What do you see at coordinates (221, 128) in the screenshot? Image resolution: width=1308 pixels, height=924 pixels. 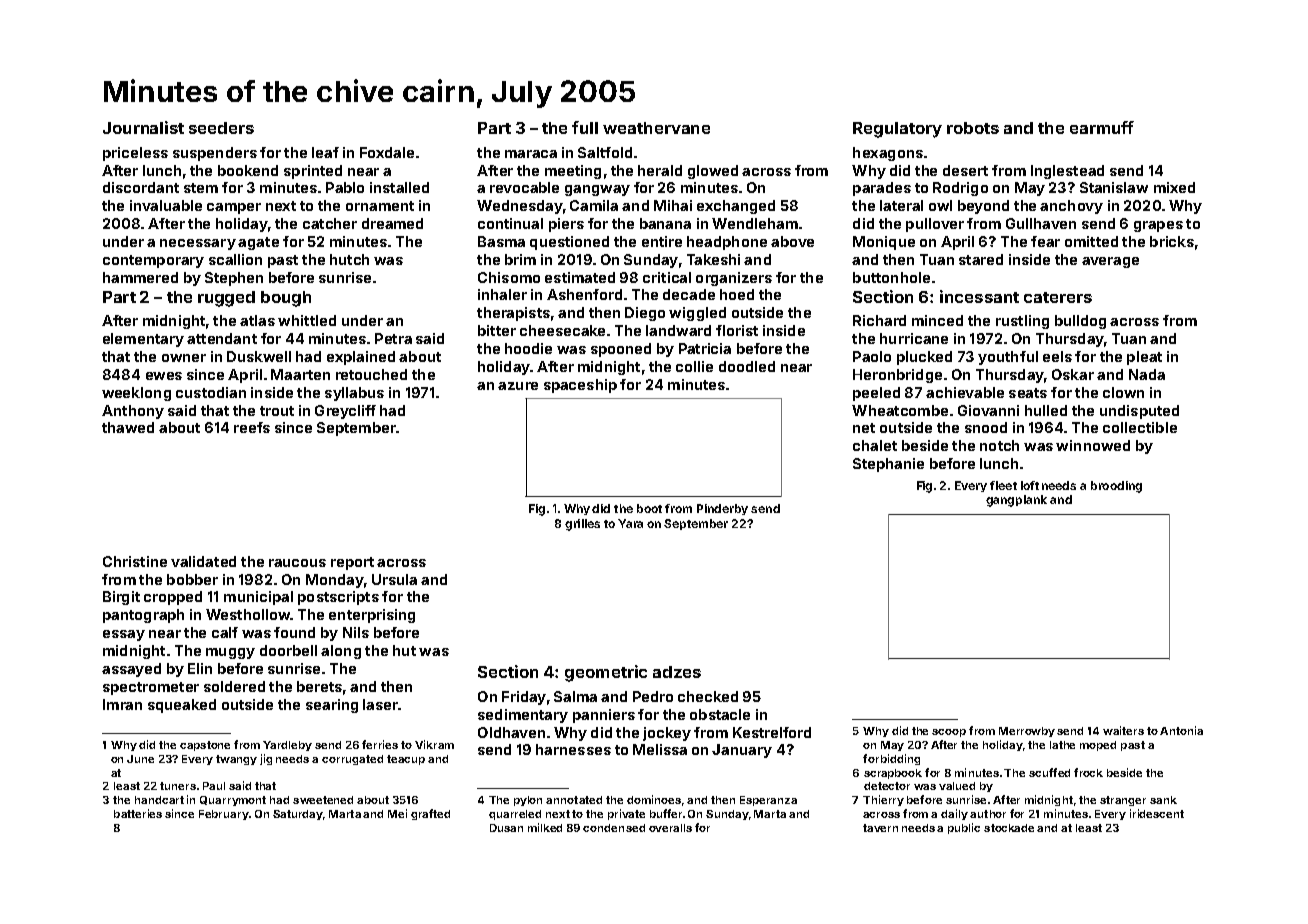 I see `seeders` at bounding box center [221, 128].
